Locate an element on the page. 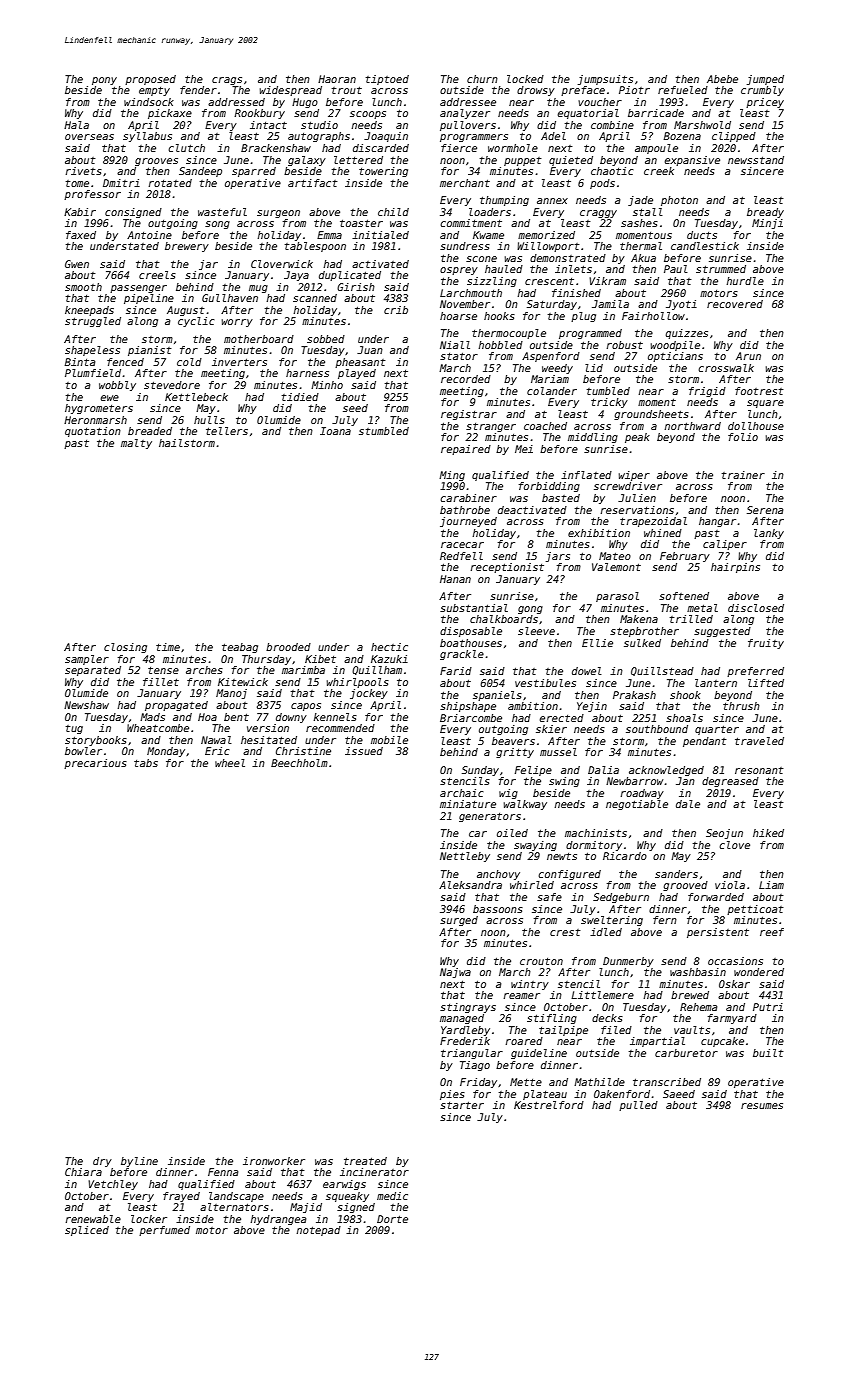  Joaquin is located at coordinates (386, 137).
